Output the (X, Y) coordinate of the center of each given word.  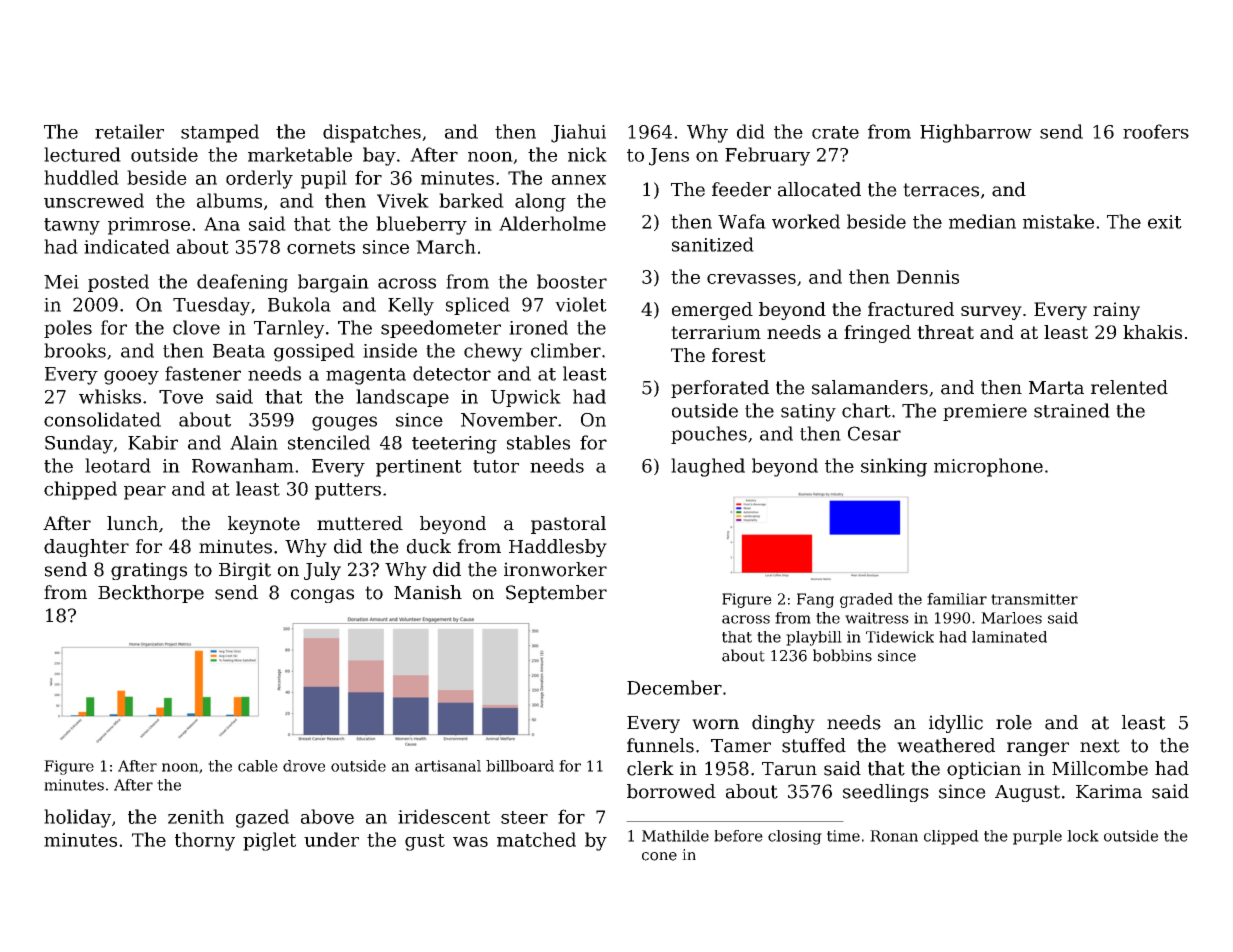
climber (566, 350)
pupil (324, 179)
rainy (1116, 311)
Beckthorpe (151, 594)
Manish (428, 592)
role (1014, 722)
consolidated (102, 419)
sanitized (713, 244)
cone (659, 856)
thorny (205, 841)
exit (1165, 222)
